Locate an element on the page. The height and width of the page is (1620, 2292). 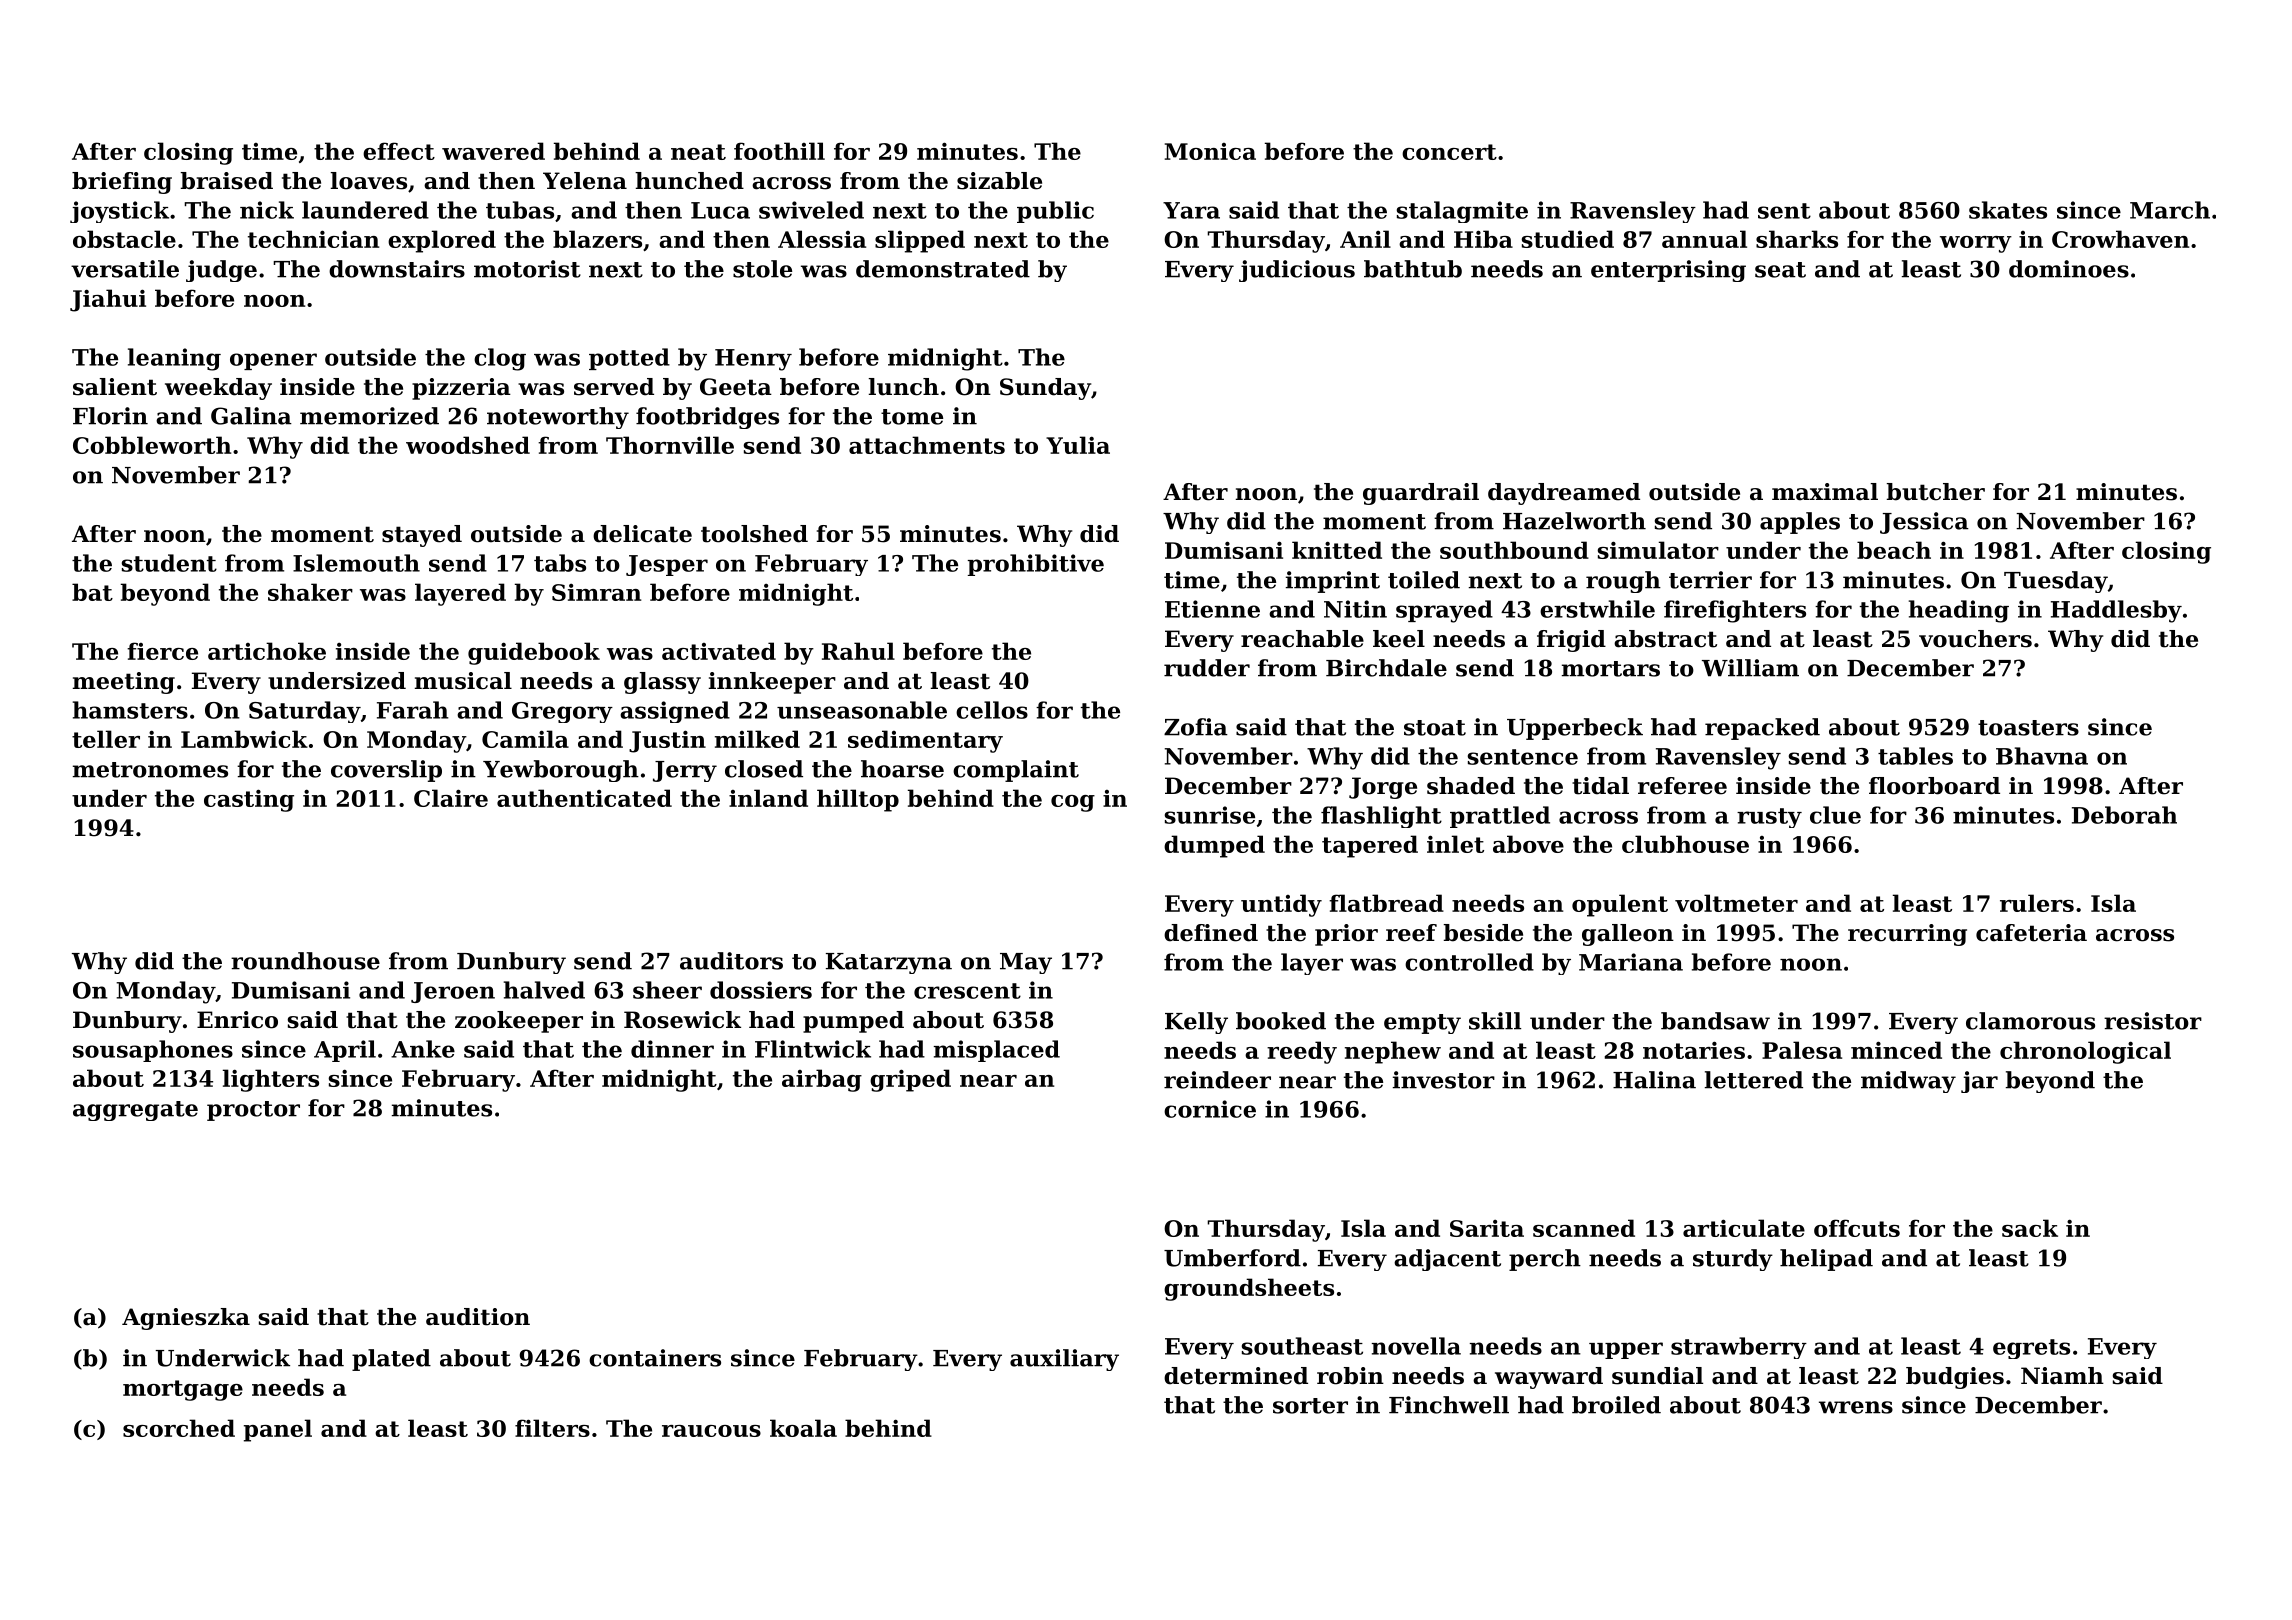
butcher is located at coordinates (1936, 492).
